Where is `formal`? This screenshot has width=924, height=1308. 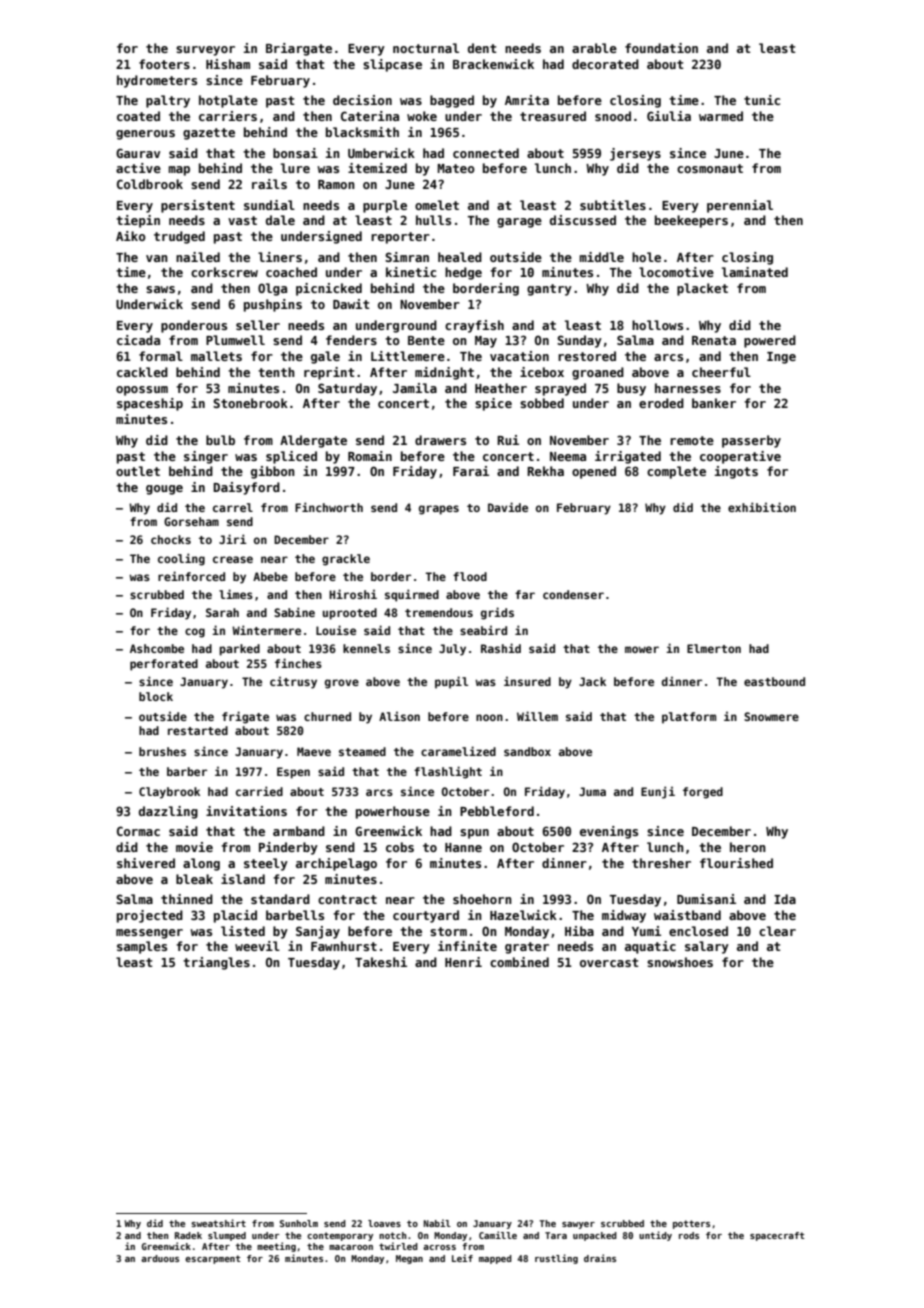 formal is located at coordinates (161, 356).
